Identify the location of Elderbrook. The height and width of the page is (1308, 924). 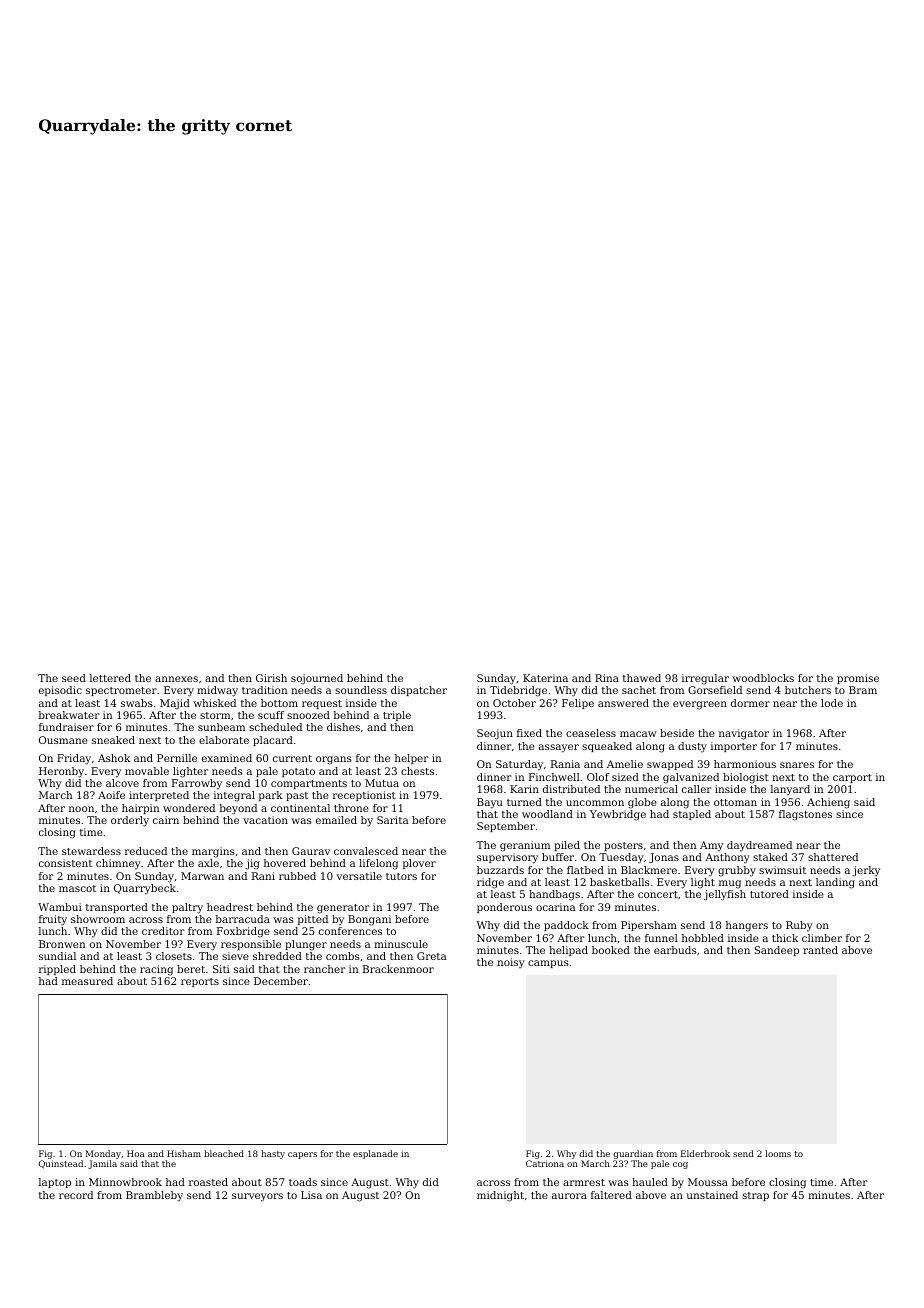
(705, 1153).
